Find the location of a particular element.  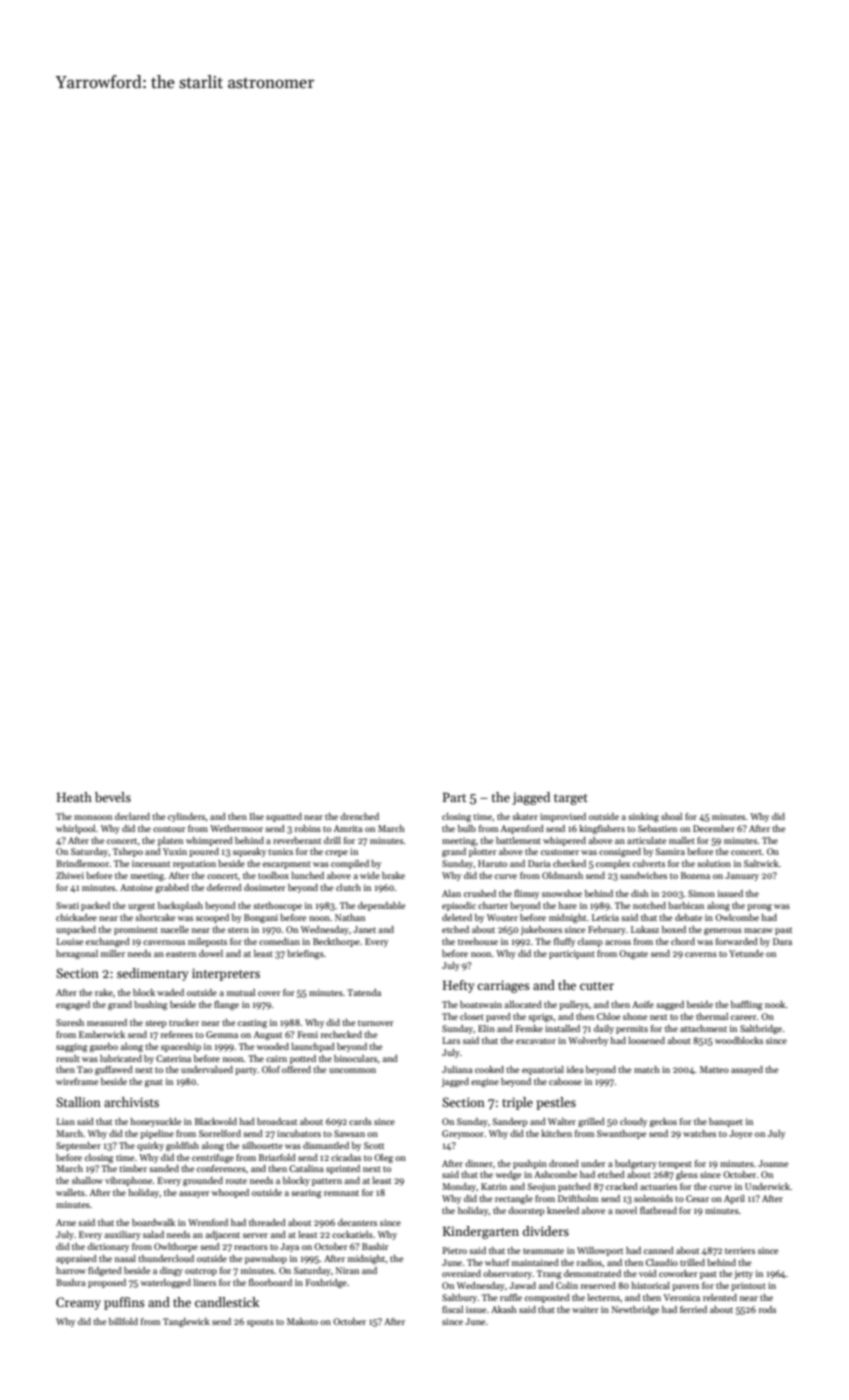

fidgeted is located at coordinates (105, 1271).
